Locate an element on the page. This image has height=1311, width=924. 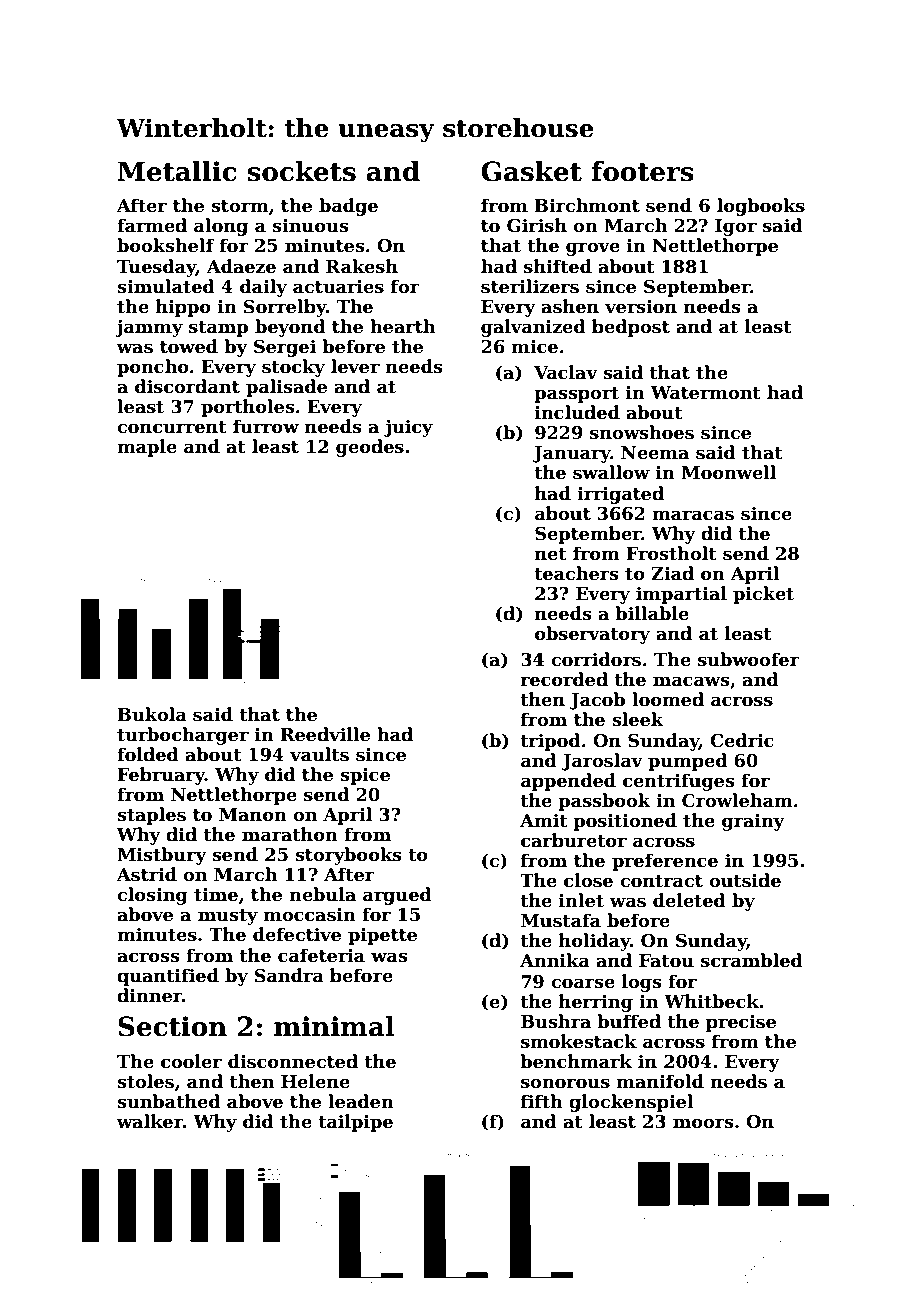
musty is located at coordinates (228, 917).
